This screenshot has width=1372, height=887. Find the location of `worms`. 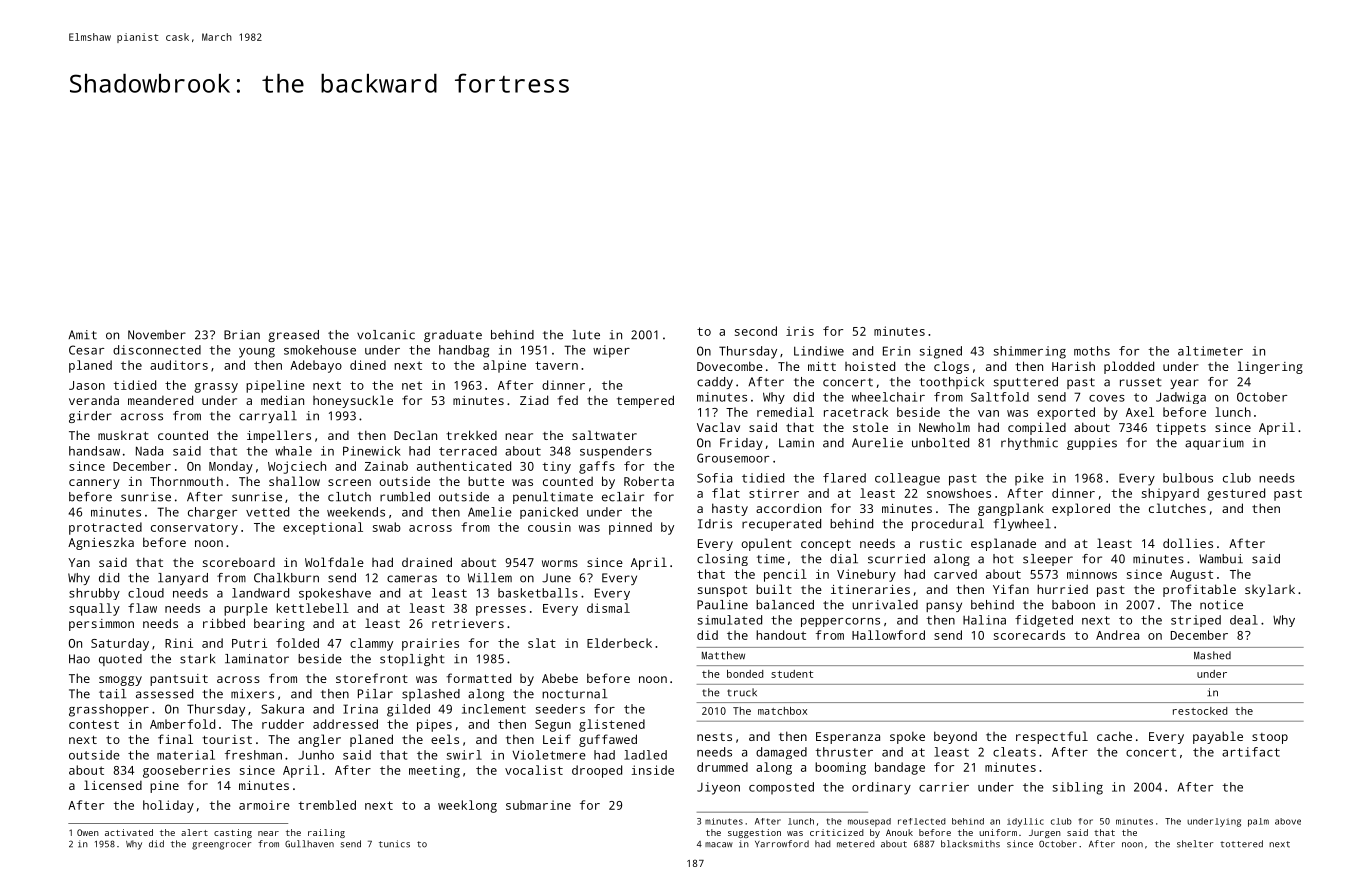

worms is located at coordinates (560, 563).
